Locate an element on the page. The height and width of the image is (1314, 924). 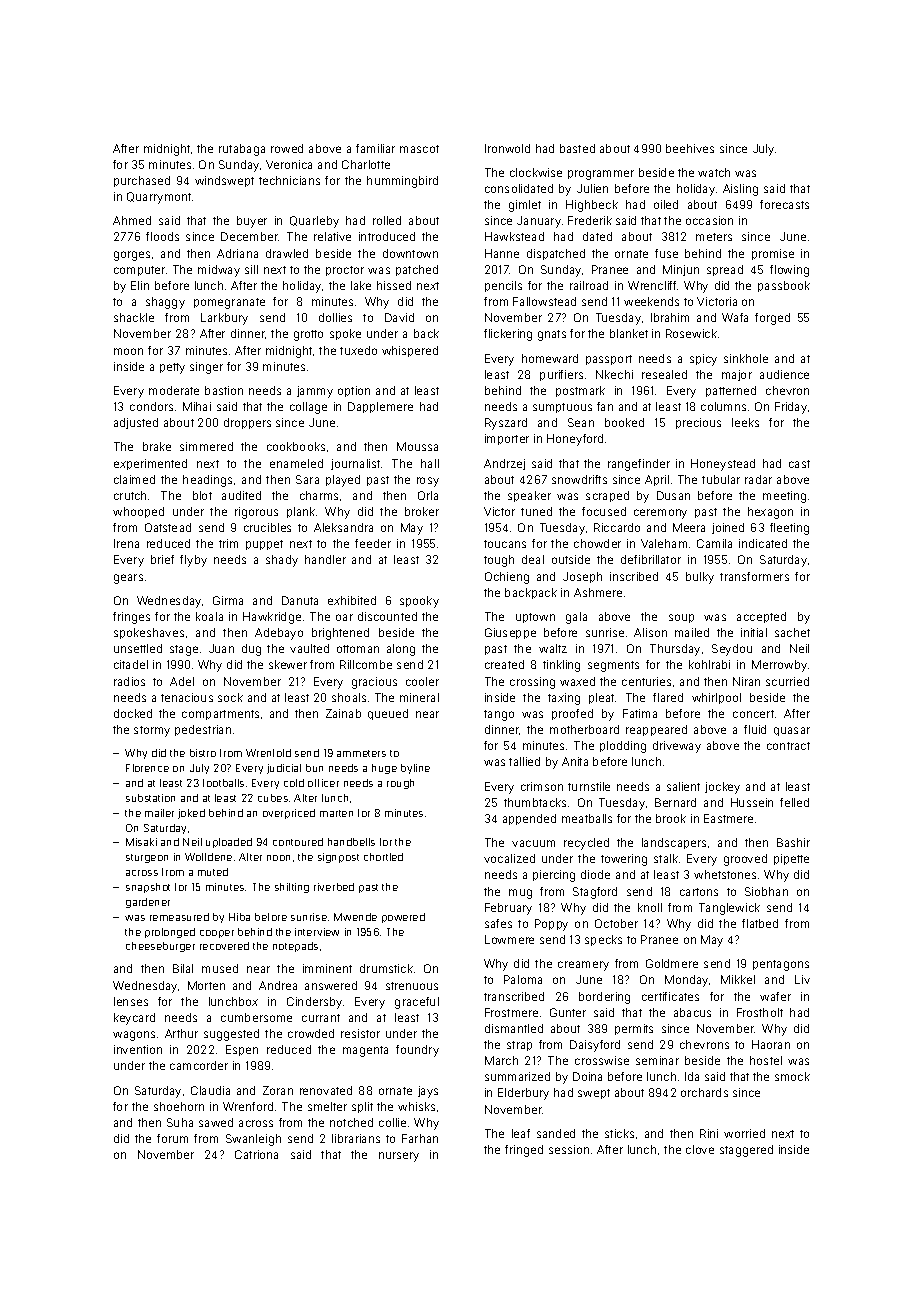
broker is located at coordinates (422, 511).
